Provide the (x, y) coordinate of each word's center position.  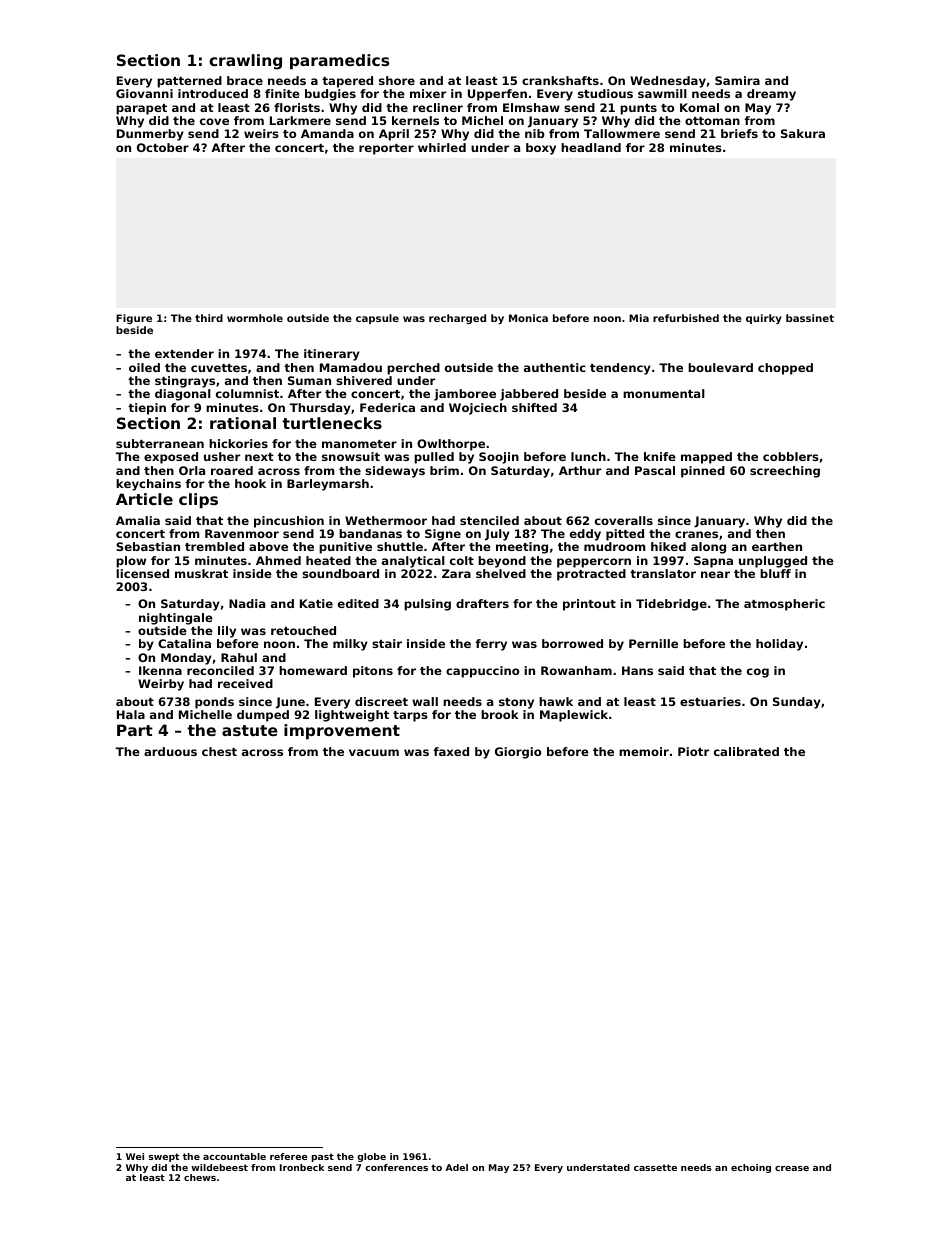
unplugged (773, 562)
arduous (170, 751)
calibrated (746, 751)
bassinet (810, 318)
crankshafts (560, 80)
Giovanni (144, 93)
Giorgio (518, 753)
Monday (186, 659)
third (209, 318)
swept (164, 1157)
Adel (456, 1167)
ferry (491, 645)
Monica (528, 318)
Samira (737, 80)
